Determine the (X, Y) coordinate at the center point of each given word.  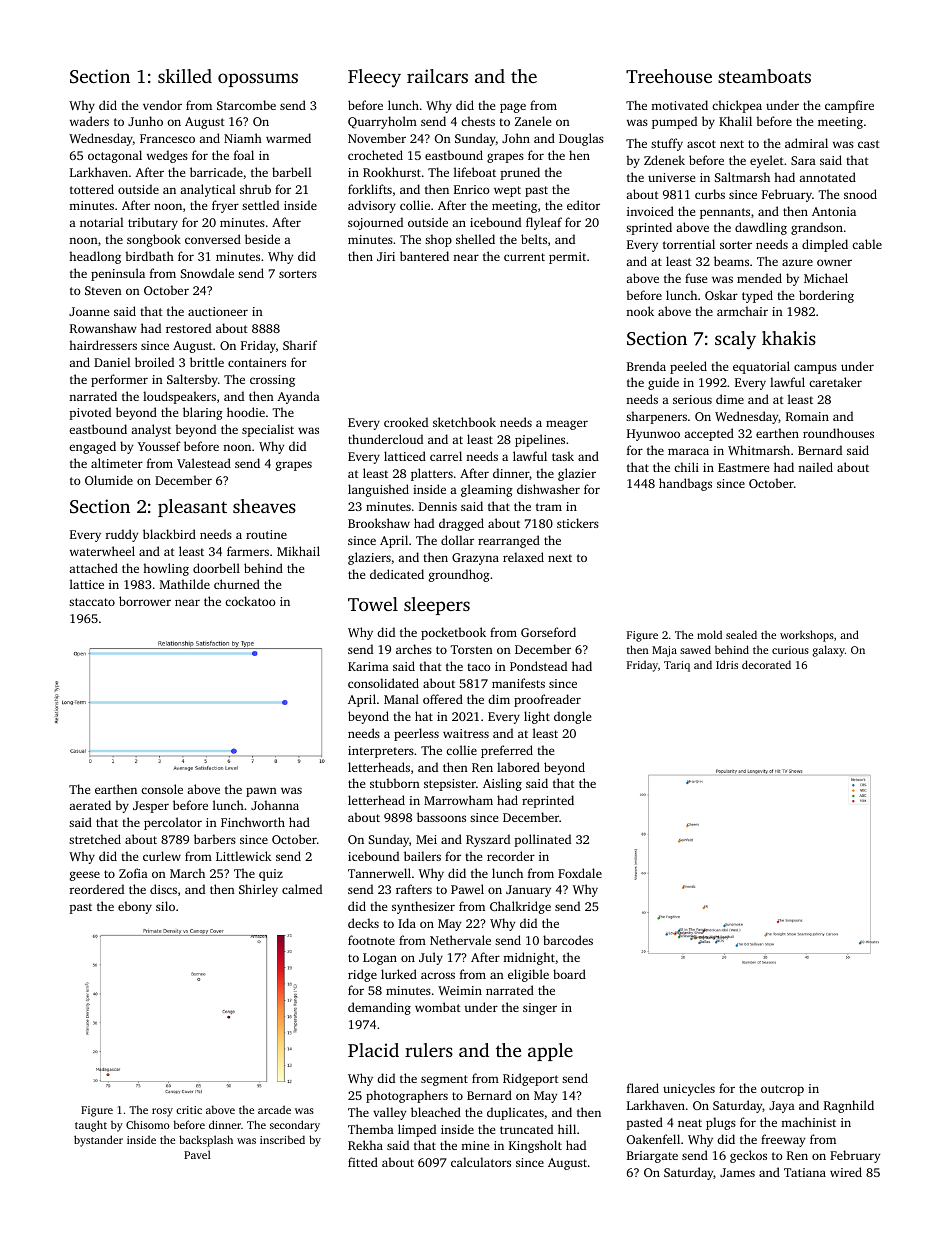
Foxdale (580, 873)
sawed (695, 649)
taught (91, 1126)
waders (89, 121)
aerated (90, 805)
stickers (578, 523)
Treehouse (669, 76)
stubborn (395, 783)
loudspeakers (179, 397)
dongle (572, 717)
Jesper (151, 807)
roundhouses (838, 433)
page (513, 108)
